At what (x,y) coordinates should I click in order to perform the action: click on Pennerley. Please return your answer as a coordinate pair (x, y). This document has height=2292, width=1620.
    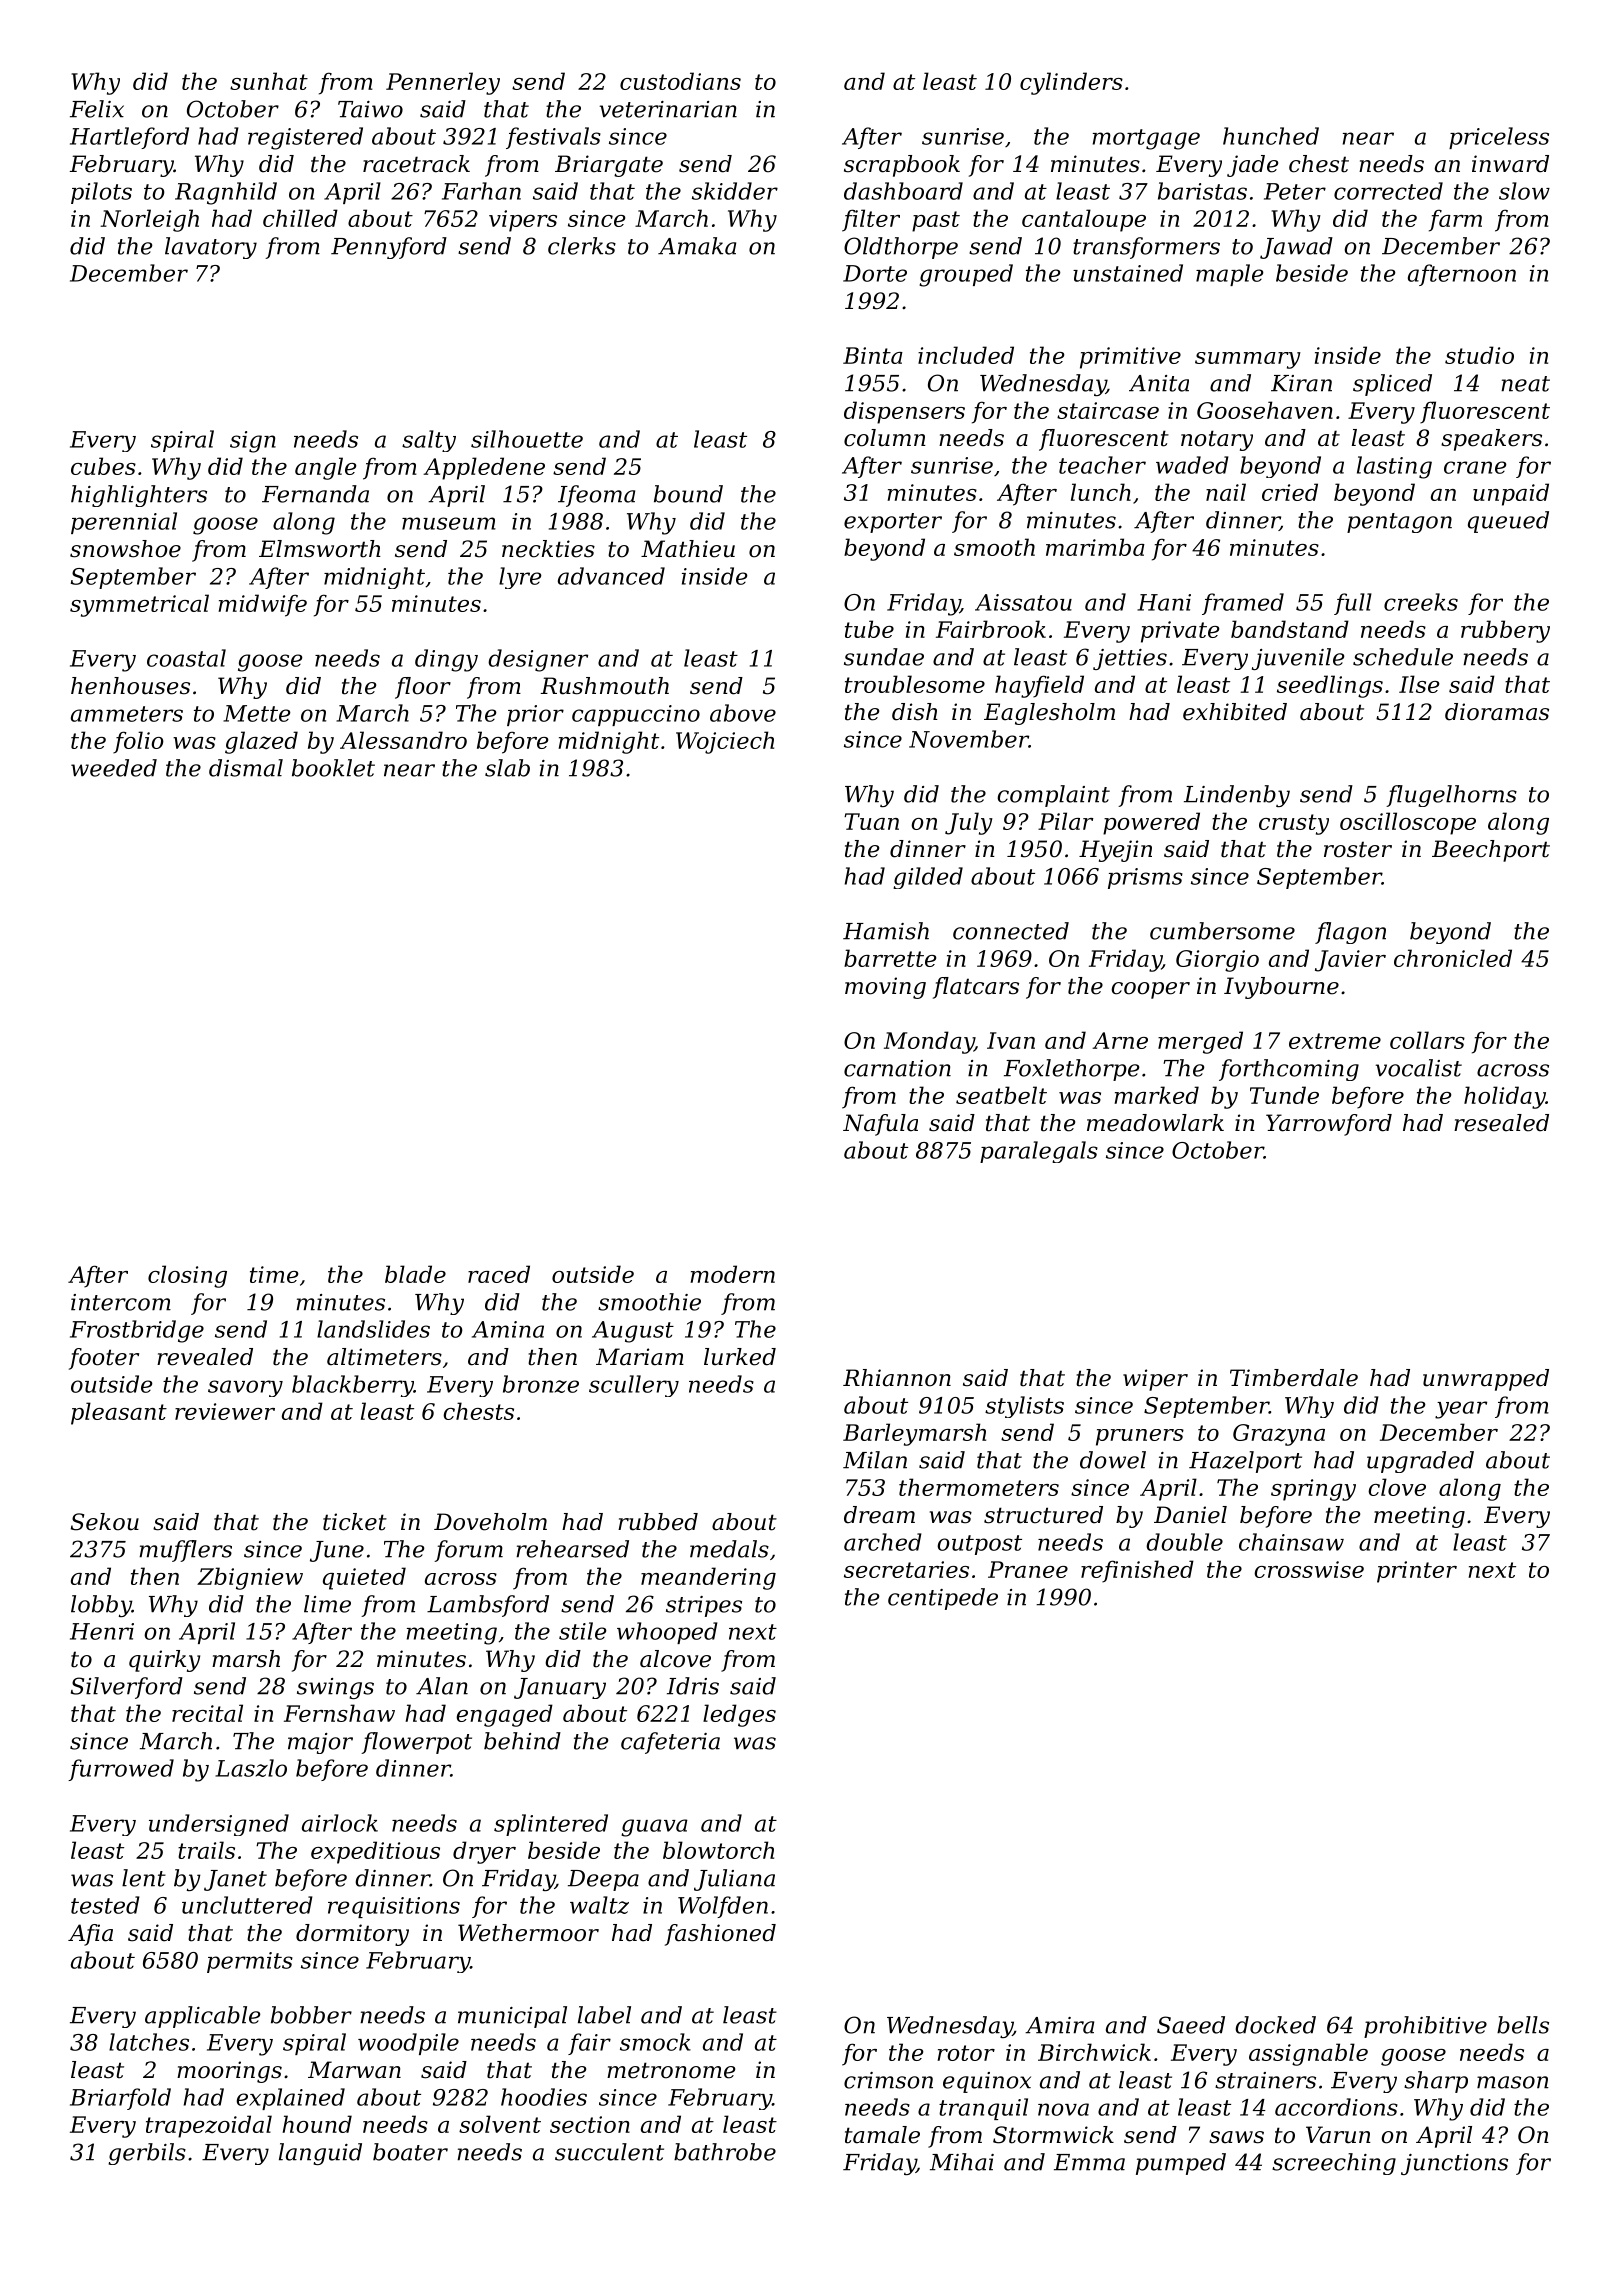
    Looking at the image, I should click on (443, 83).
